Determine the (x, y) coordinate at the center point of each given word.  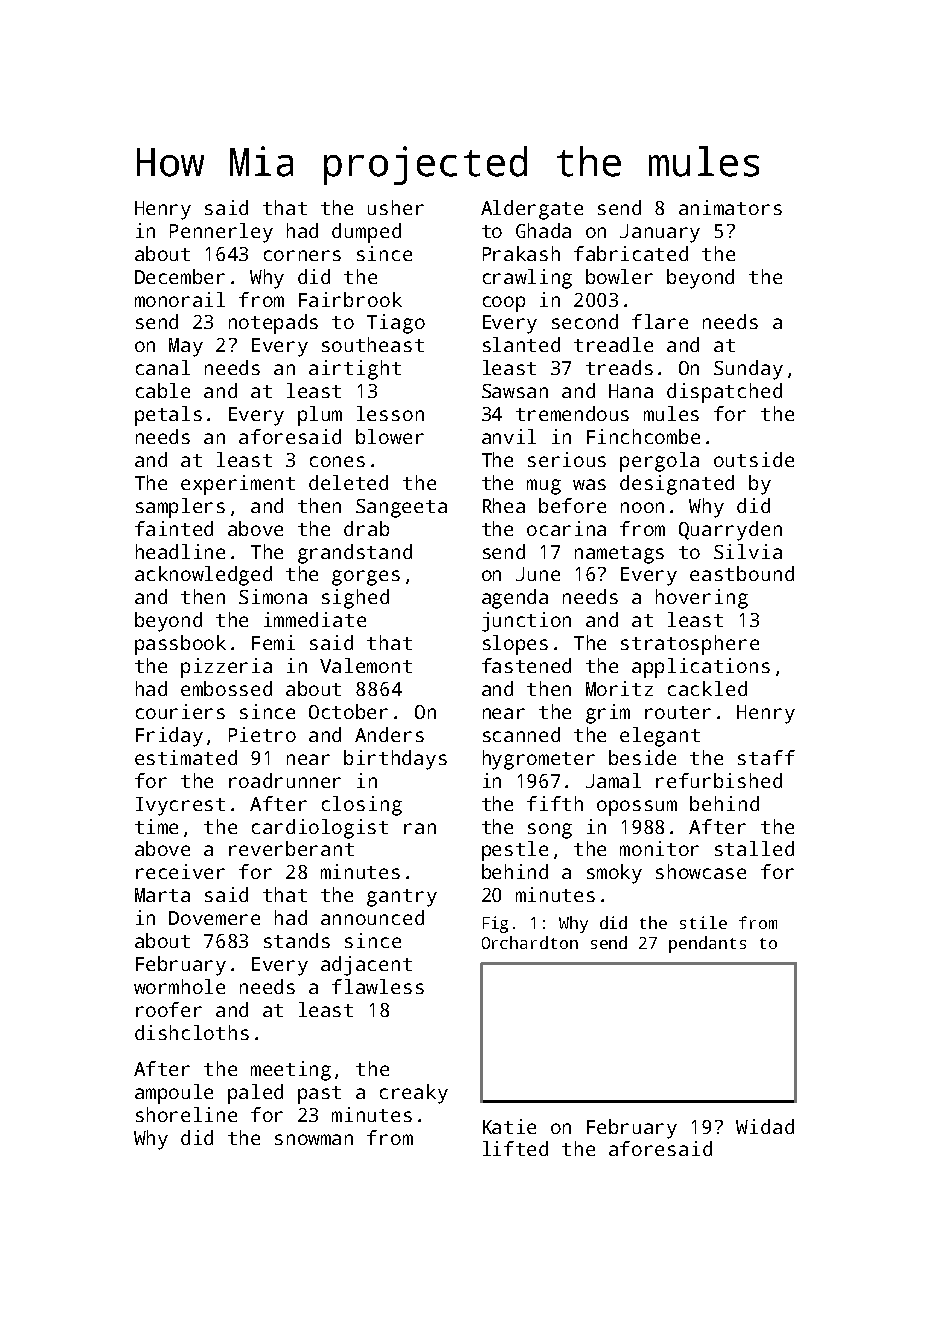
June (538, 574)
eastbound (742, 573)
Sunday (748, 370)
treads (619, 367)
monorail (180, 299)
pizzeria (226, 668)
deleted (348, 482)
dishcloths (192, 1032)
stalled (754, 848)
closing (362, 806)
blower (390, 436)
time (156, 826)
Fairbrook (350, 299)
